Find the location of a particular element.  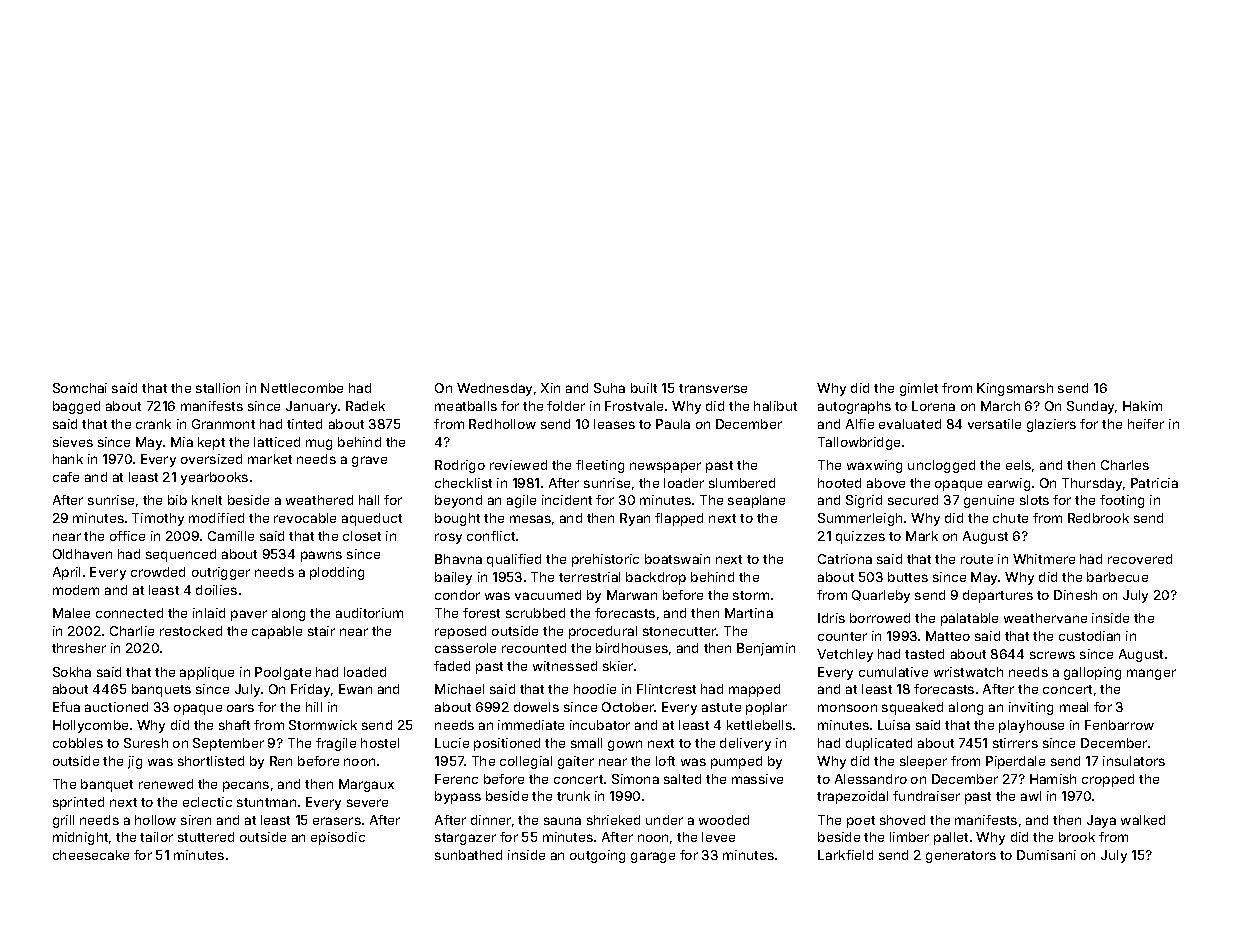

Somchai is located at coordinates (80, 388).
